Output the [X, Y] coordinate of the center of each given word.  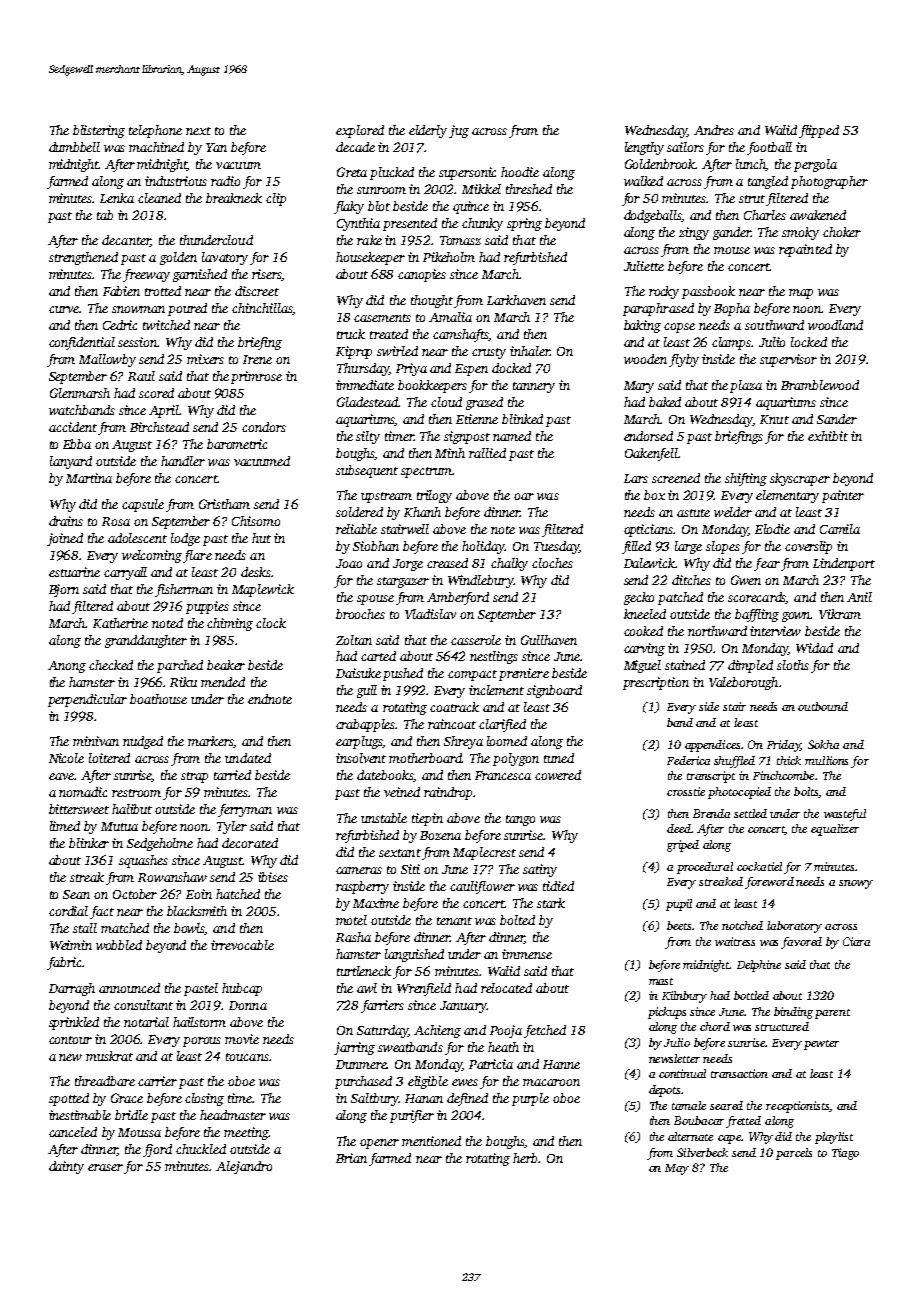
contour [70, 1040]
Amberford [458, 598]
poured [187, 309]
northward [717, 631]
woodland [835, 325]
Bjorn [64, 590]
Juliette [644, 266]
